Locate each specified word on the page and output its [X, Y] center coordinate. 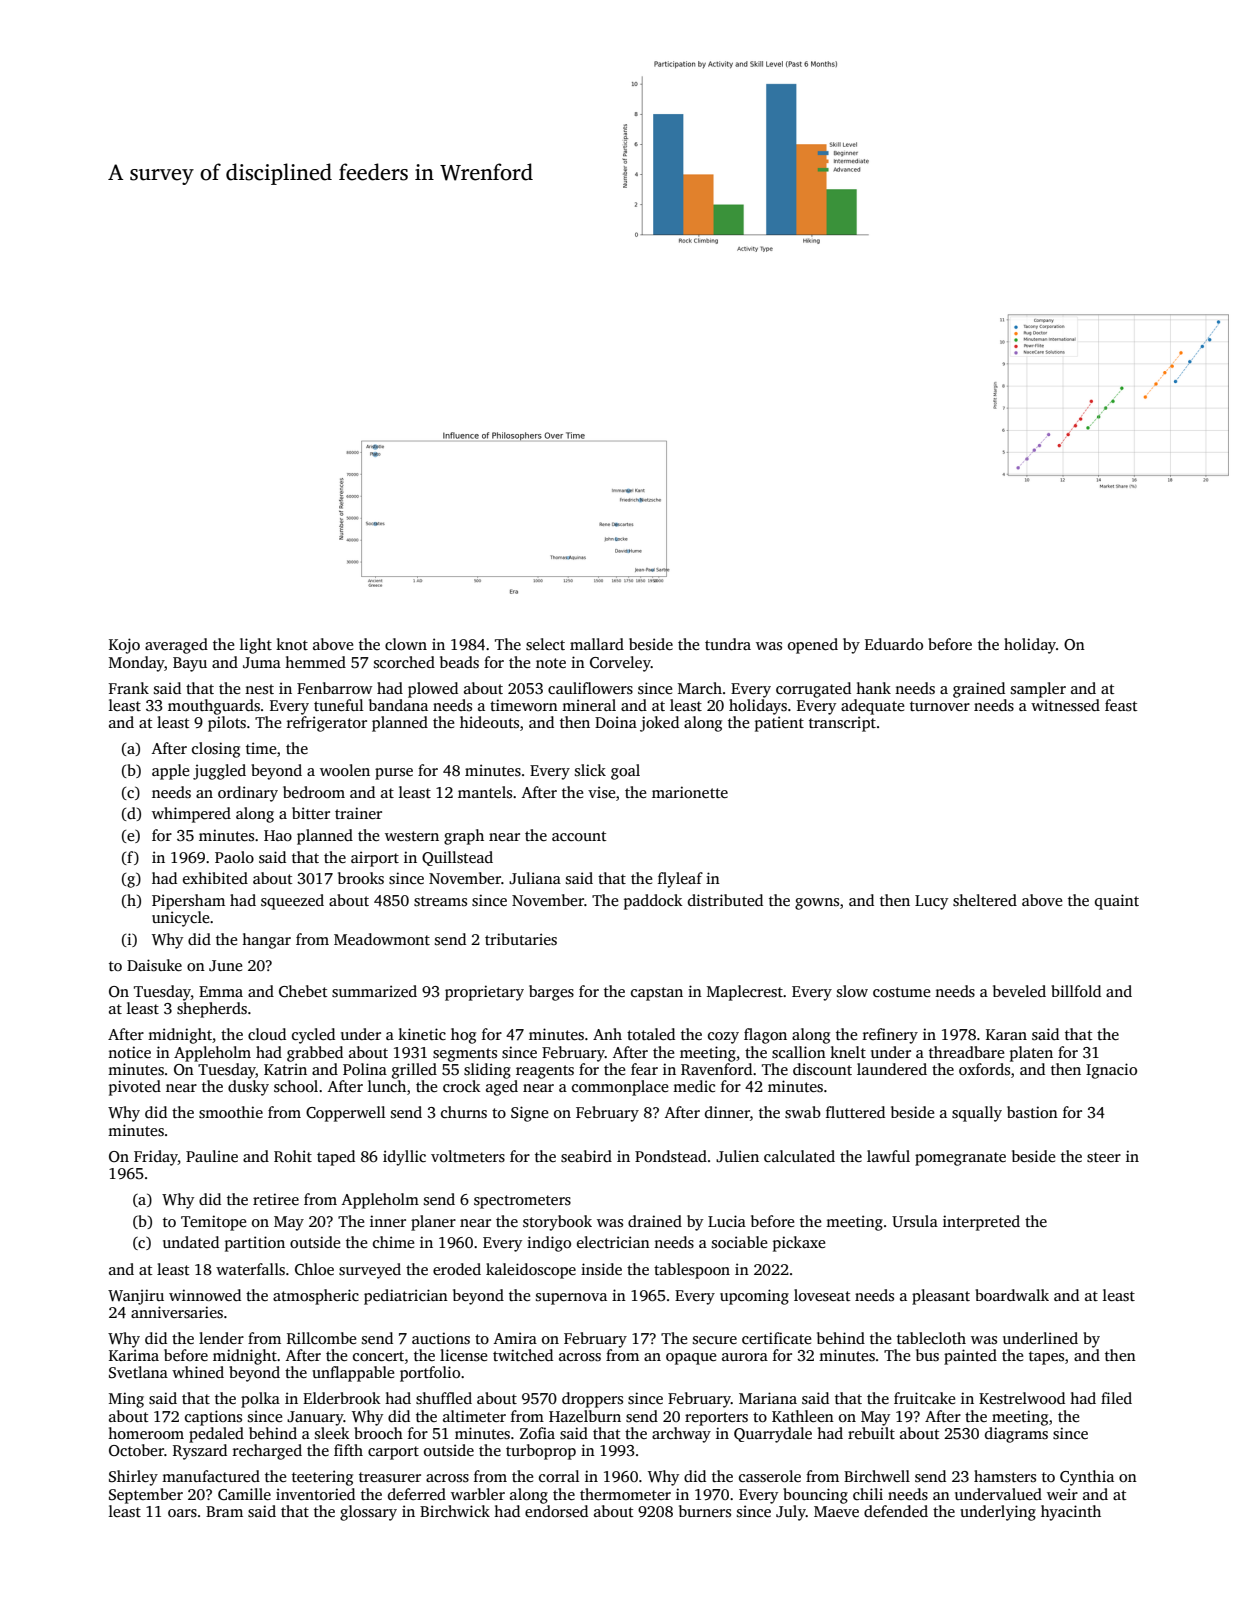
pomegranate [960, 1159]
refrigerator [327, 724]
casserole [770, 1476]
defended [896, 1511]
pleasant [941, 1297]
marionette [690, 792]
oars [182, 1513]
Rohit [293, 1156]
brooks [361, 878]
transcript [842, 724]
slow [852, 991]
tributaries [521, 939]
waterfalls [250, 1269]
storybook [557, 1223]
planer [433, 1223]
